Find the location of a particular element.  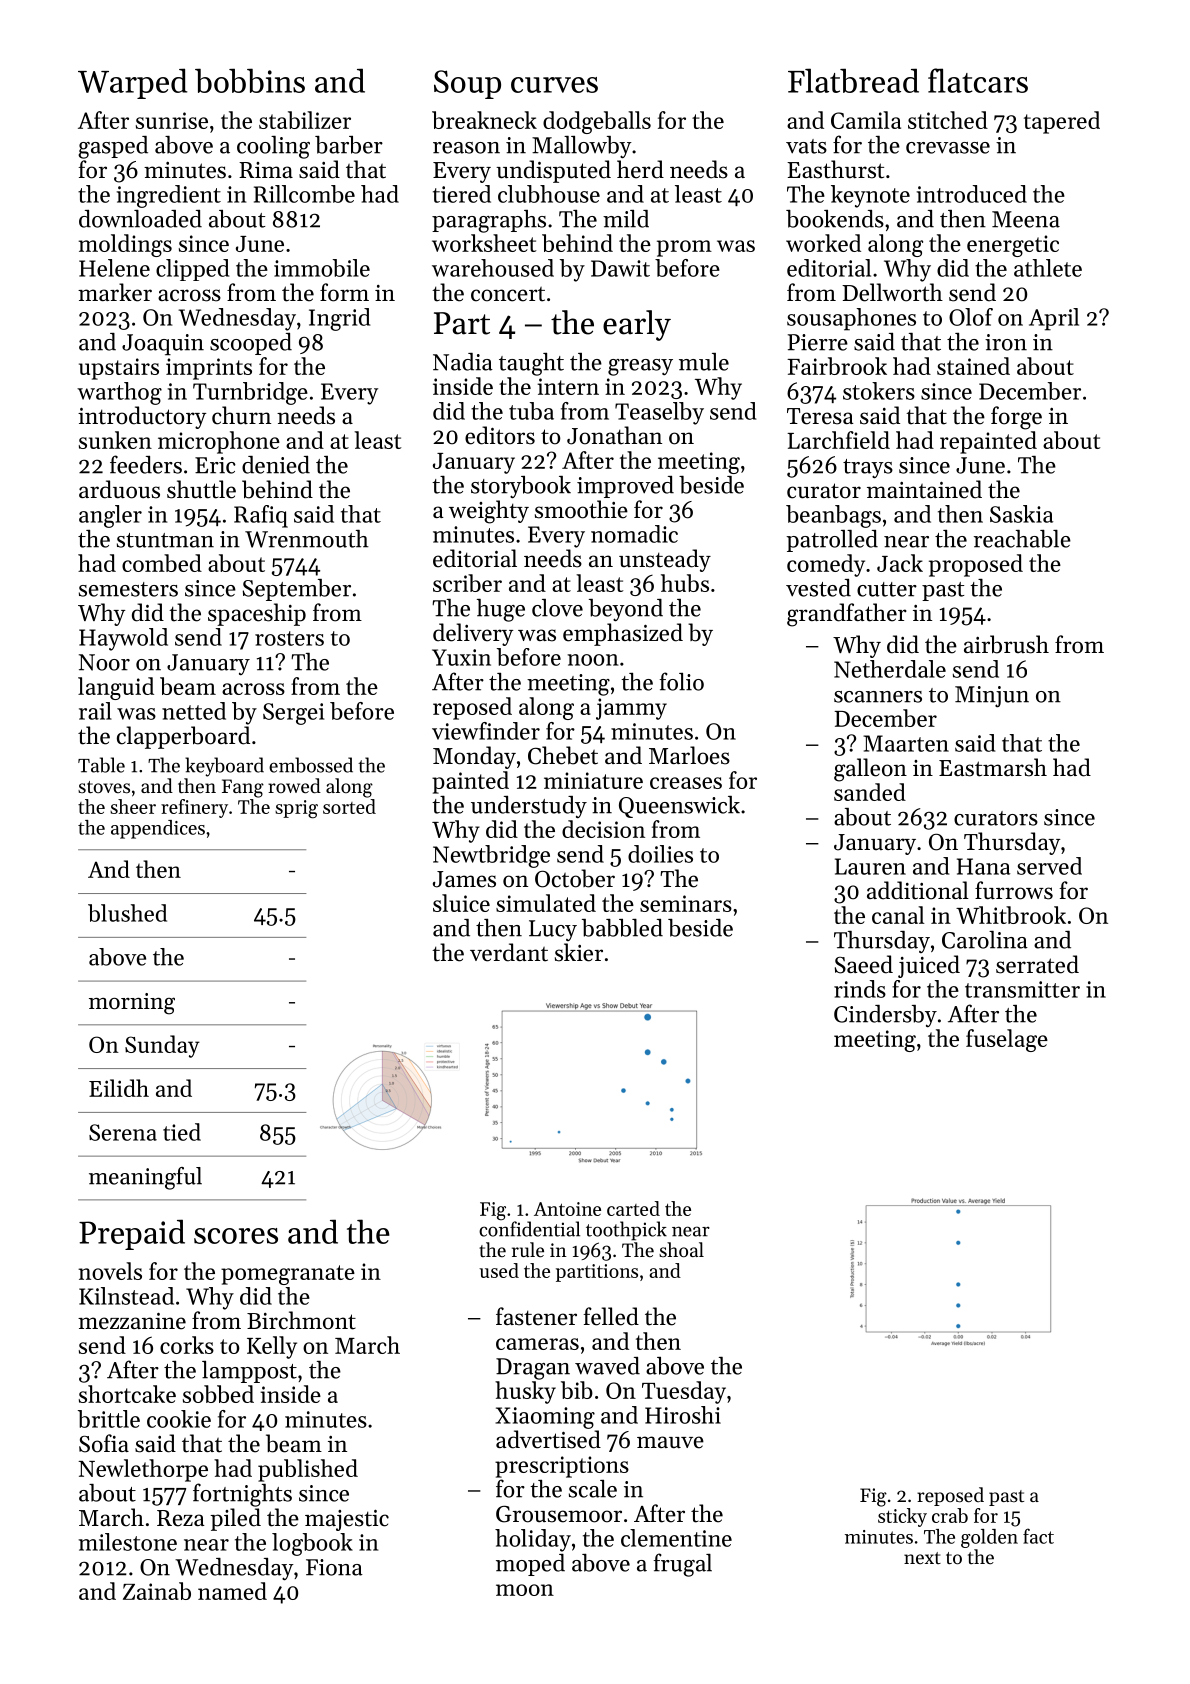

warthog is located at coordinates (119, 393).
